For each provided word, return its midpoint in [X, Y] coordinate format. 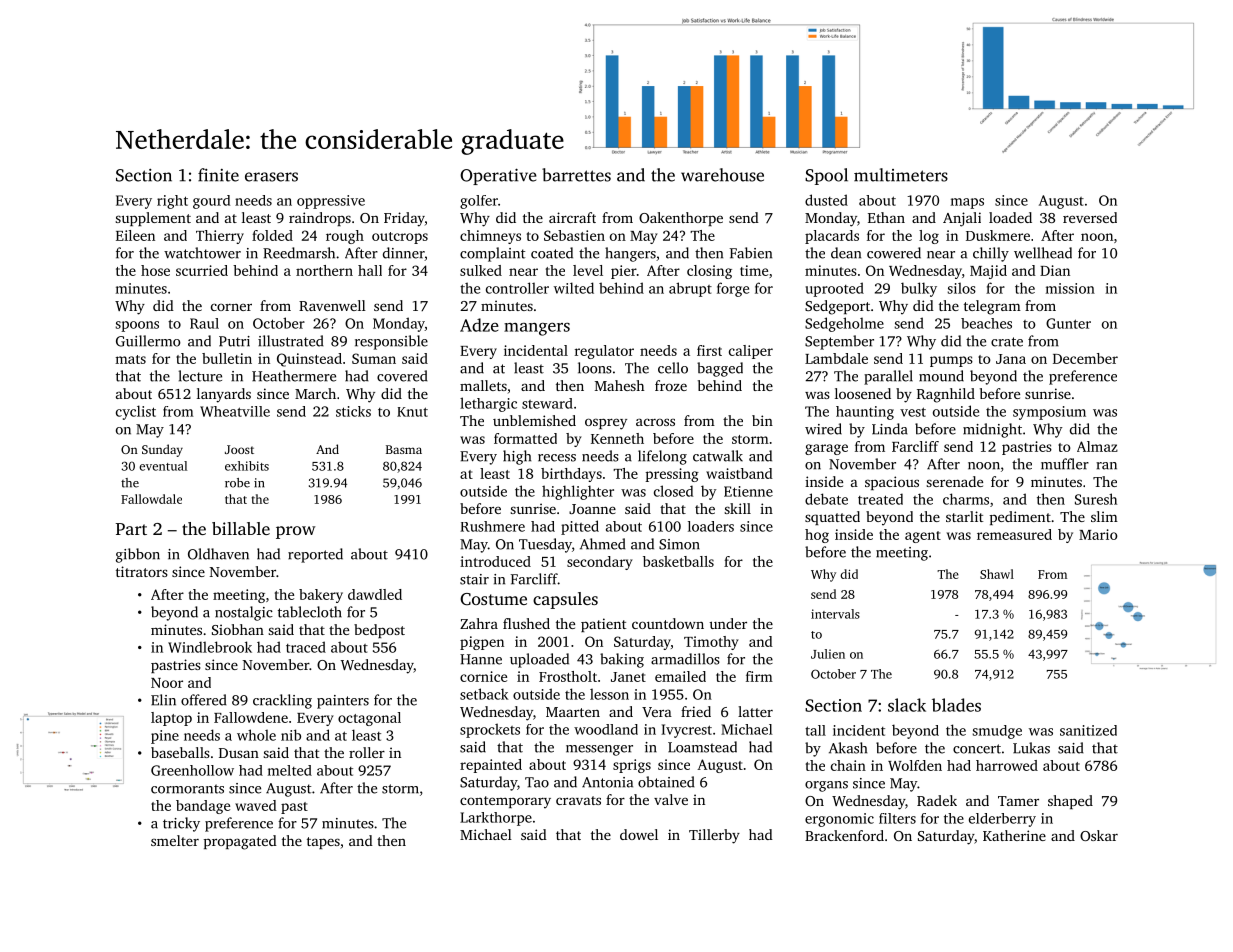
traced [306, 647]
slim [1104, 516]
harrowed [1007, 765]
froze [671, 385]
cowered [894, 253]
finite [218, 175]
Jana [1011, 359]
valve [671, 799]
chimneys [490, 237]
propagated [240, 842]
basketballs [678, 561]
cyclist [136, 412]
